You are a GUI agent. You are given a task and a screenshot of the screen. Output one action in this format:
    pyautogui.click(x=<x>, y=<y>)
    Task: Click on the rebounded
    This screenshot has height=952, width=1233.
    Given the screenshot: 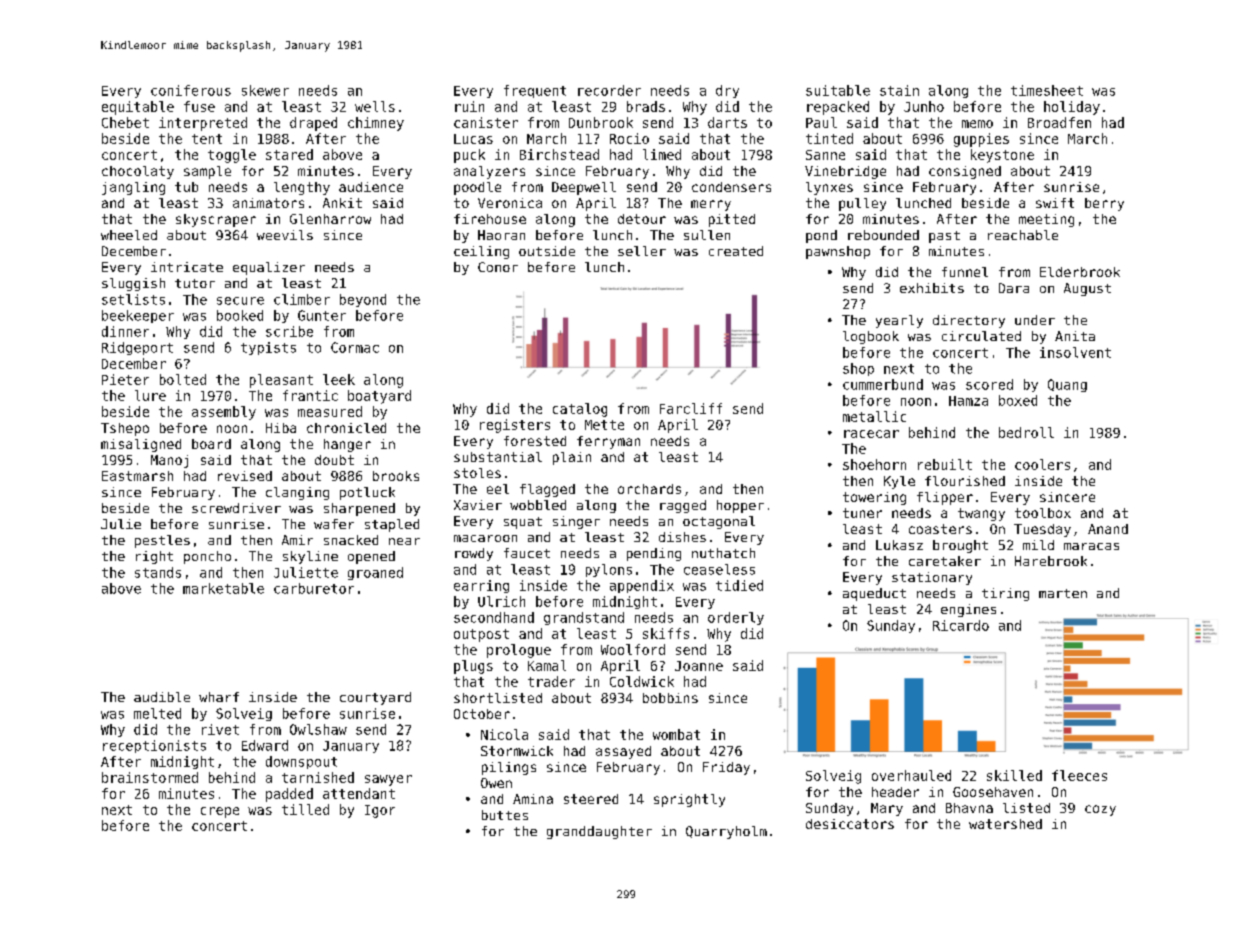 What is the action you would take?
    pyautogui.click(x=883, y=235)
